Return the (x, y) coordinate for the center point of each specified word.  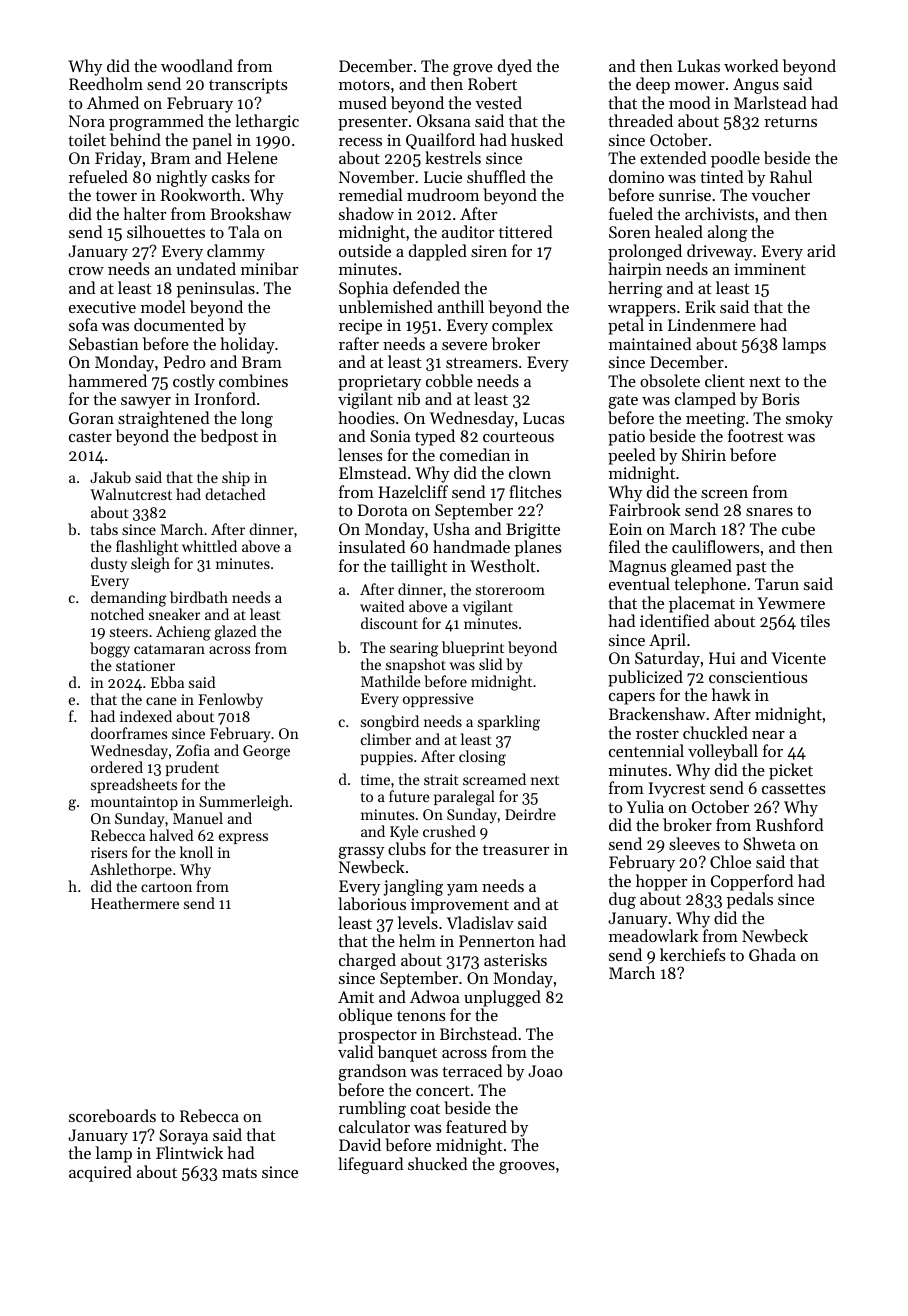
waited (382, 606)
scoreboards (112, 1115)
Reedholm (106, 83)
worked (751, 65)
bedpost (229, 437)
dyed (515, 67)
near (768, 735)
